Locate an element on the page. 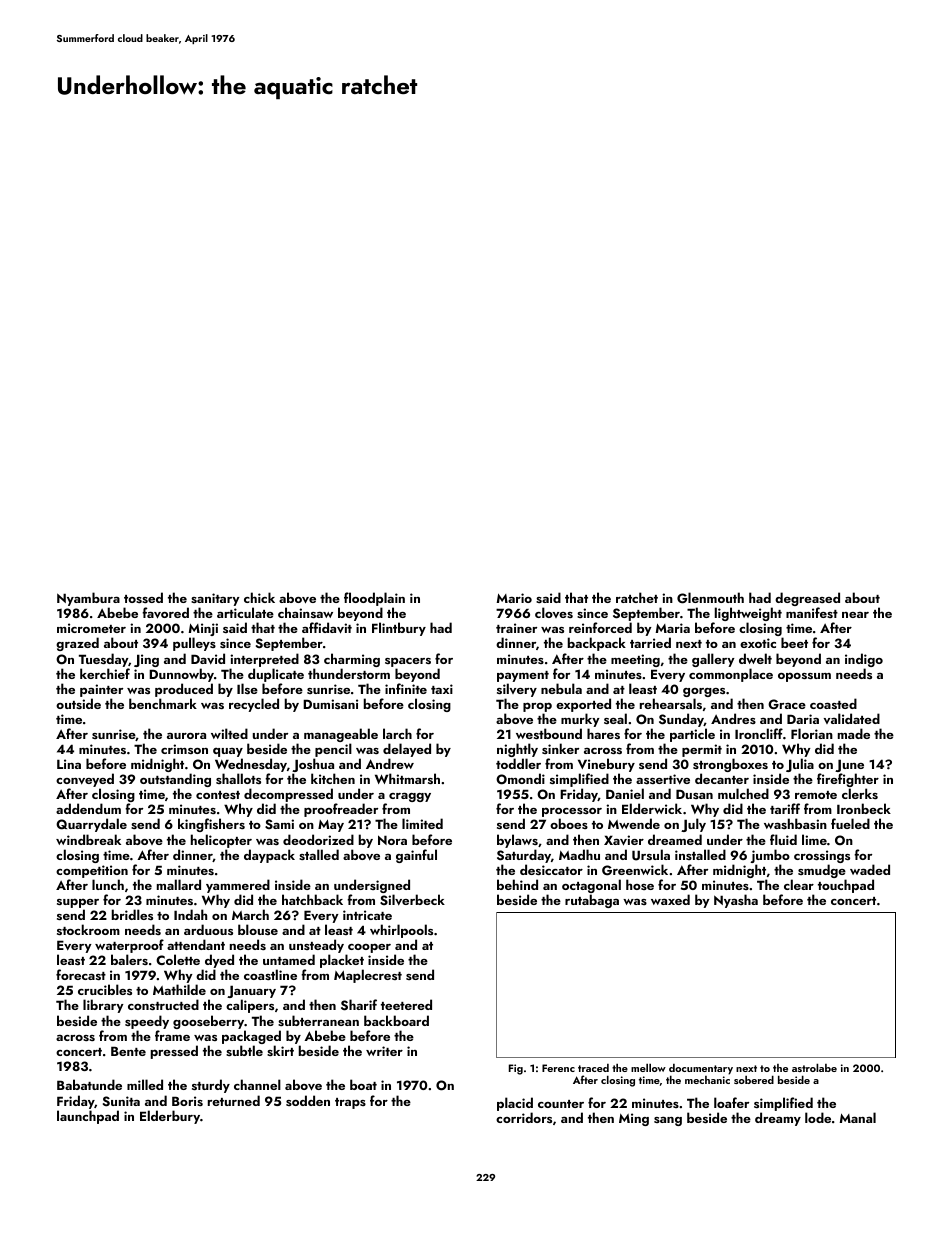 The height and width of the document is (1233, 952). documentary is located at coordinates (701, 1070).
